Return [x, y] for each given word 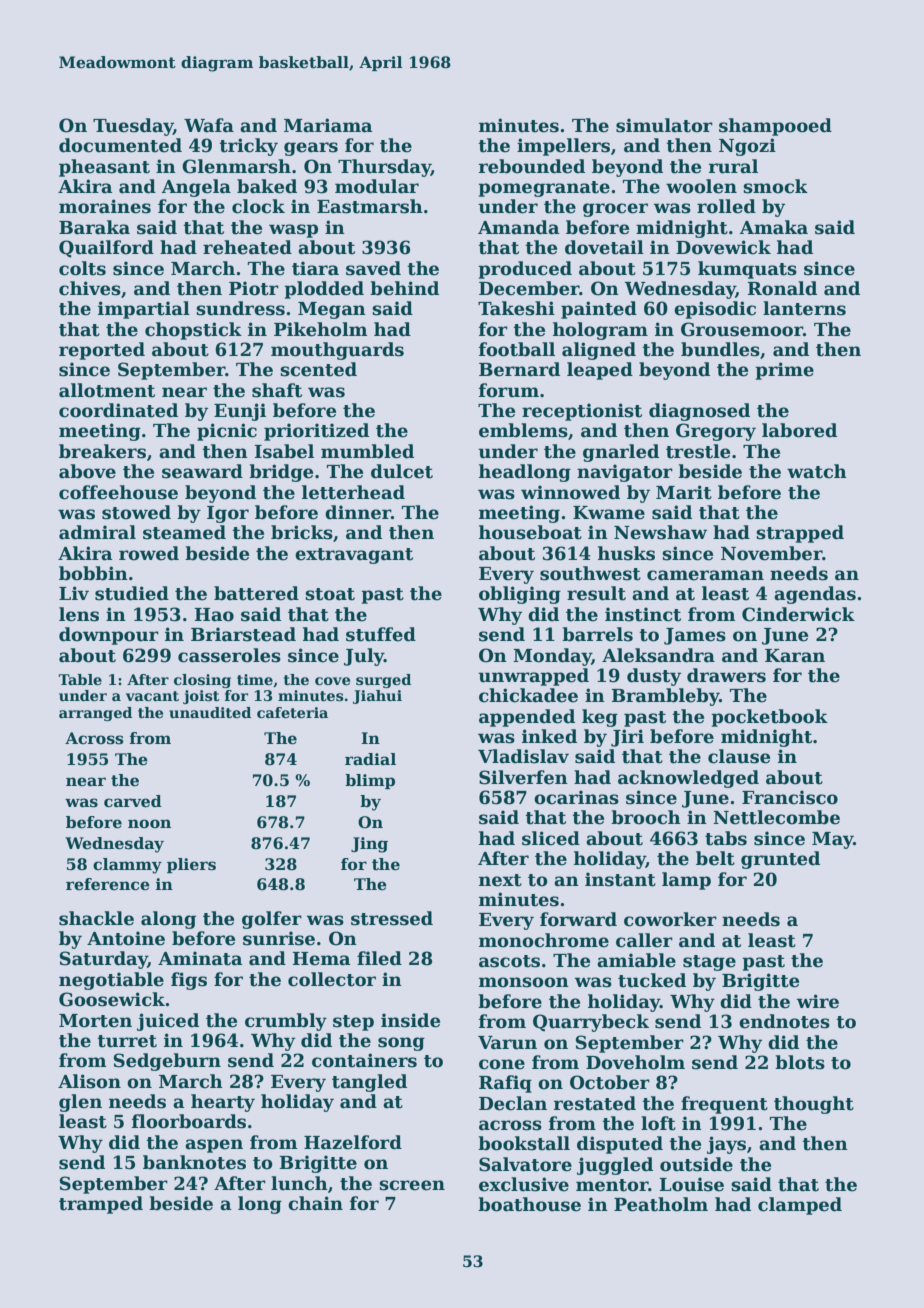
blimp [370, 781]
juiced [168, 1022]
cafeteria [292, 712]
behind [404, 288]
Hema [321, 959]
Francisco [790, 797]
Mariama [328, 125]
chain [315, 1203]
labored [799, 430]
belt [715, 858]
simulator [664, 125]
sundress [240, 308]
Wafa [209, 125]
